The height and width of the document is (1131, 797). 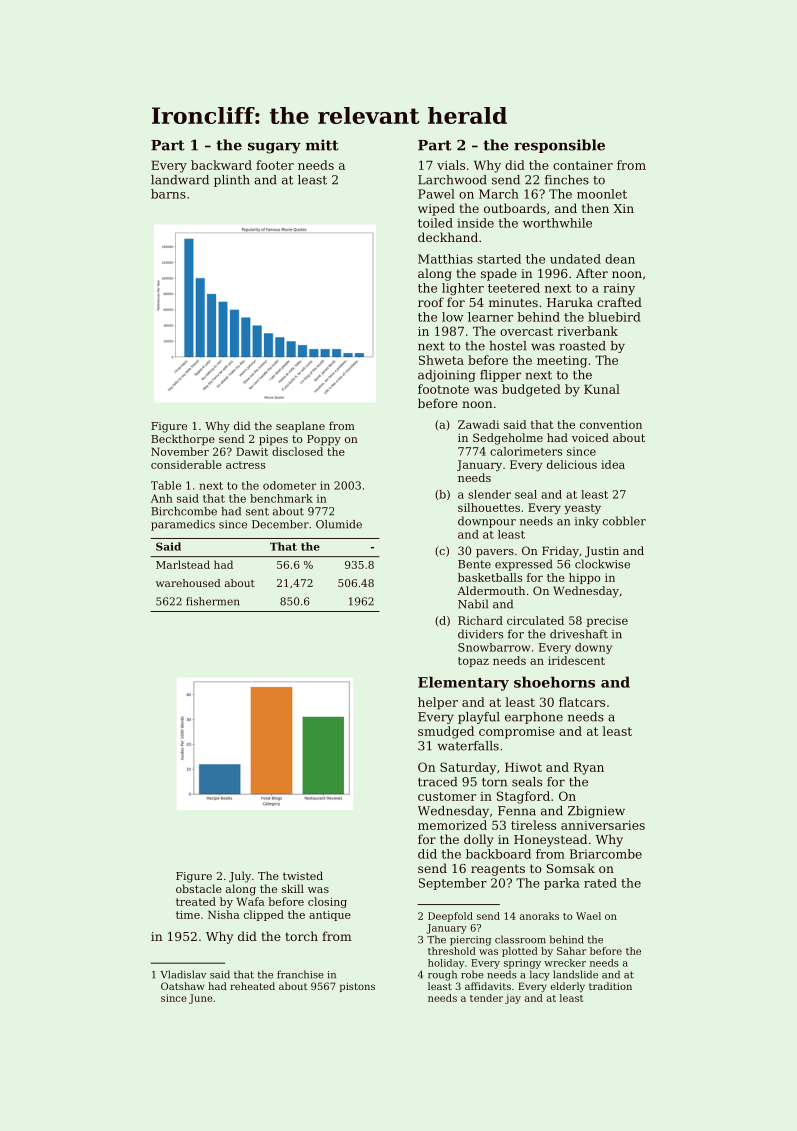 I want to click on pavers, so click(x=495, y=553).
